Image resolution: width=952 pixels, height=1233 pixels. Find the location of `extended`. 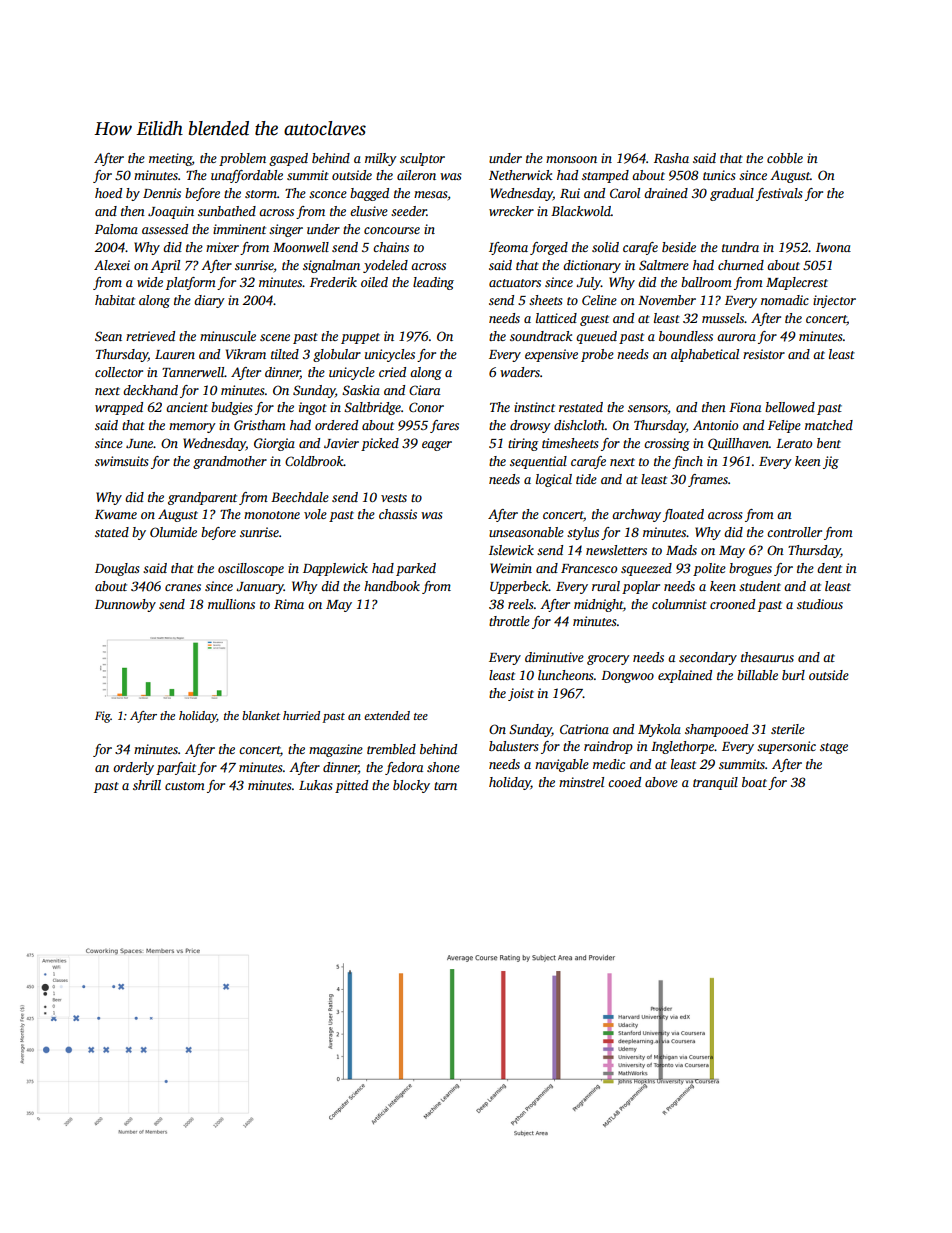

extended is located at coordinates (387, 715).
